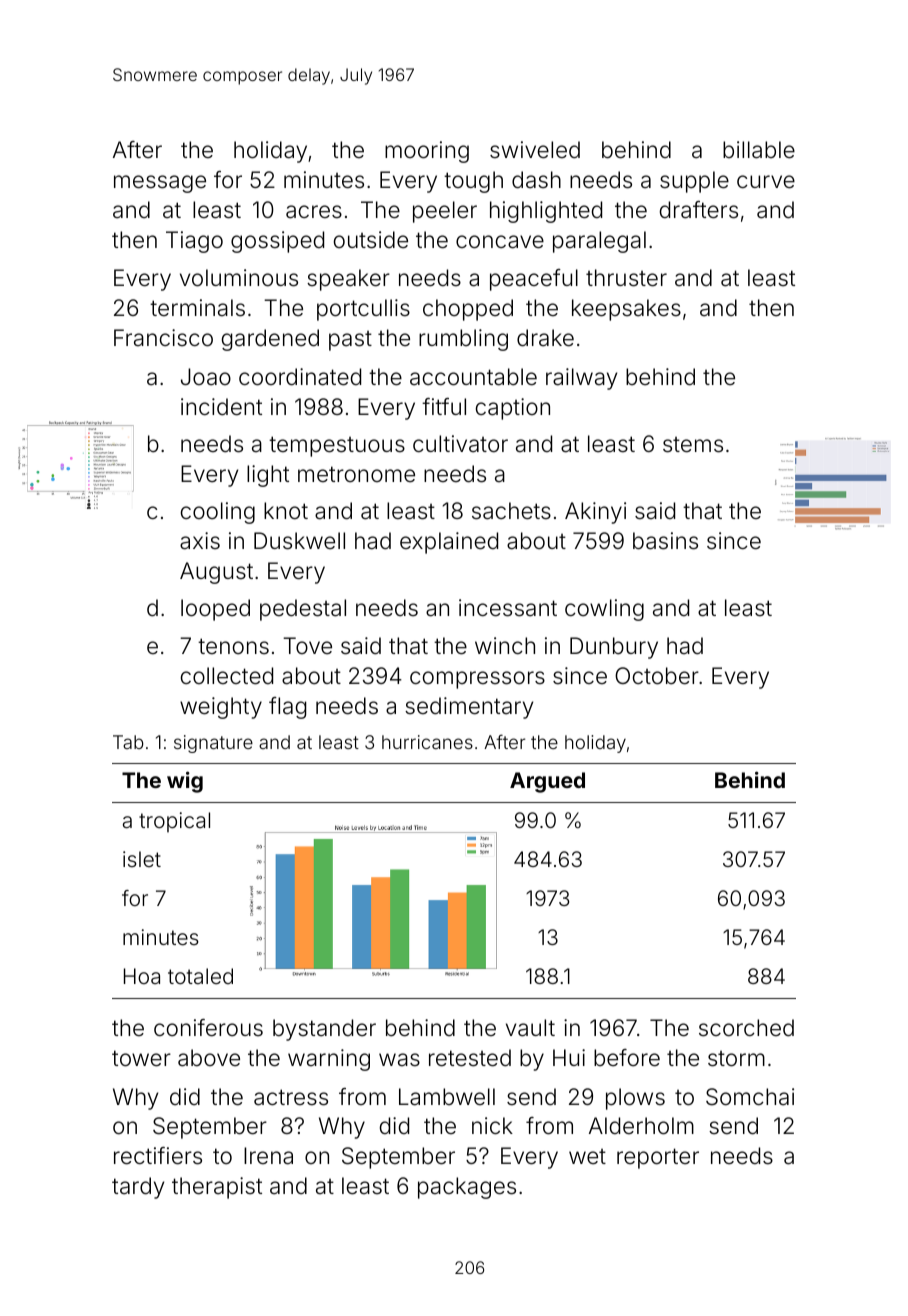 This image has width=908, height=1316. What do you see at coordinates (427, 742) in the image?
I see `hurricanes` at bounding box center [427, 742].
